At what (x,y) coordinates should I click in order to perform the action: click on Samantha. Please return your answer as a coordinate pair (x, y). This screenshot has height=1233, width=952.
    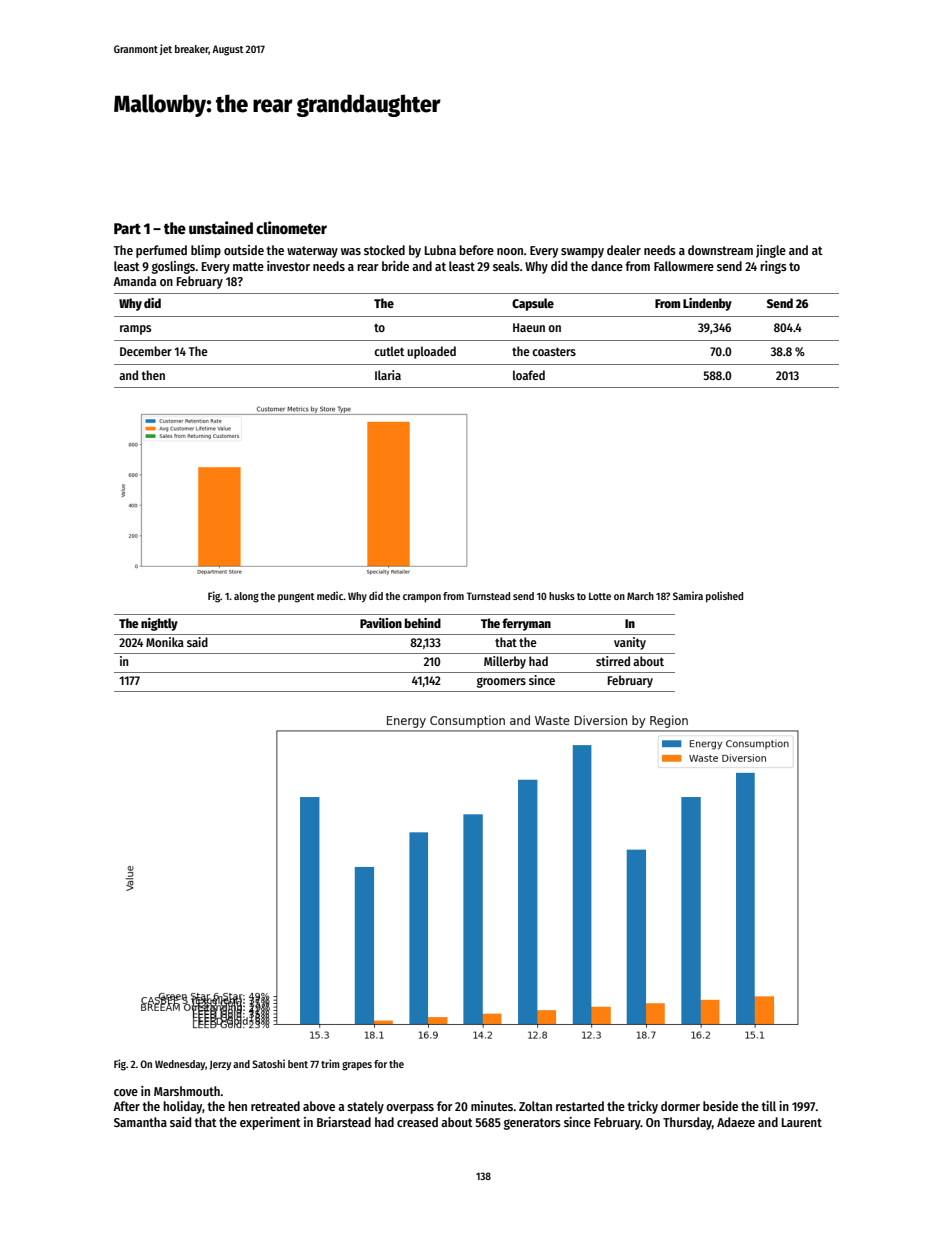
    Looking at the image, I should click on (140, 1122).
